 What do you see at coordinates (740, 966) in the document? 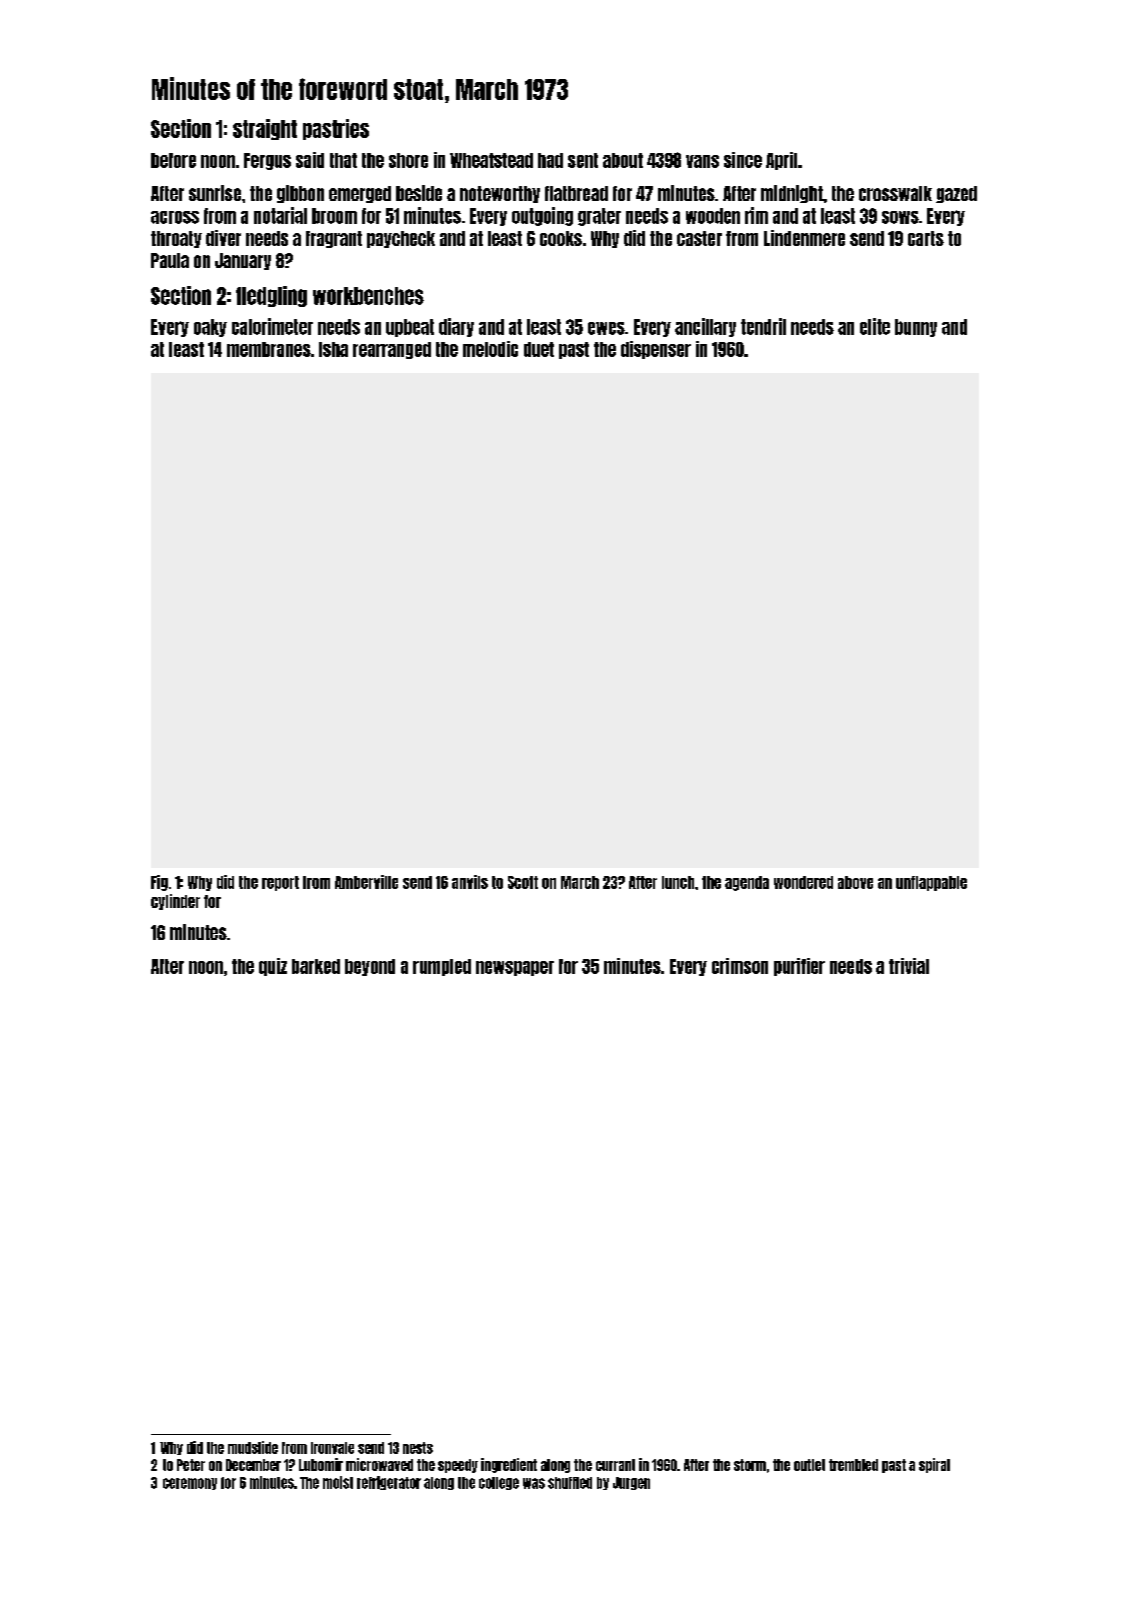
I see `crimson` at bounding box center [740, 966].
